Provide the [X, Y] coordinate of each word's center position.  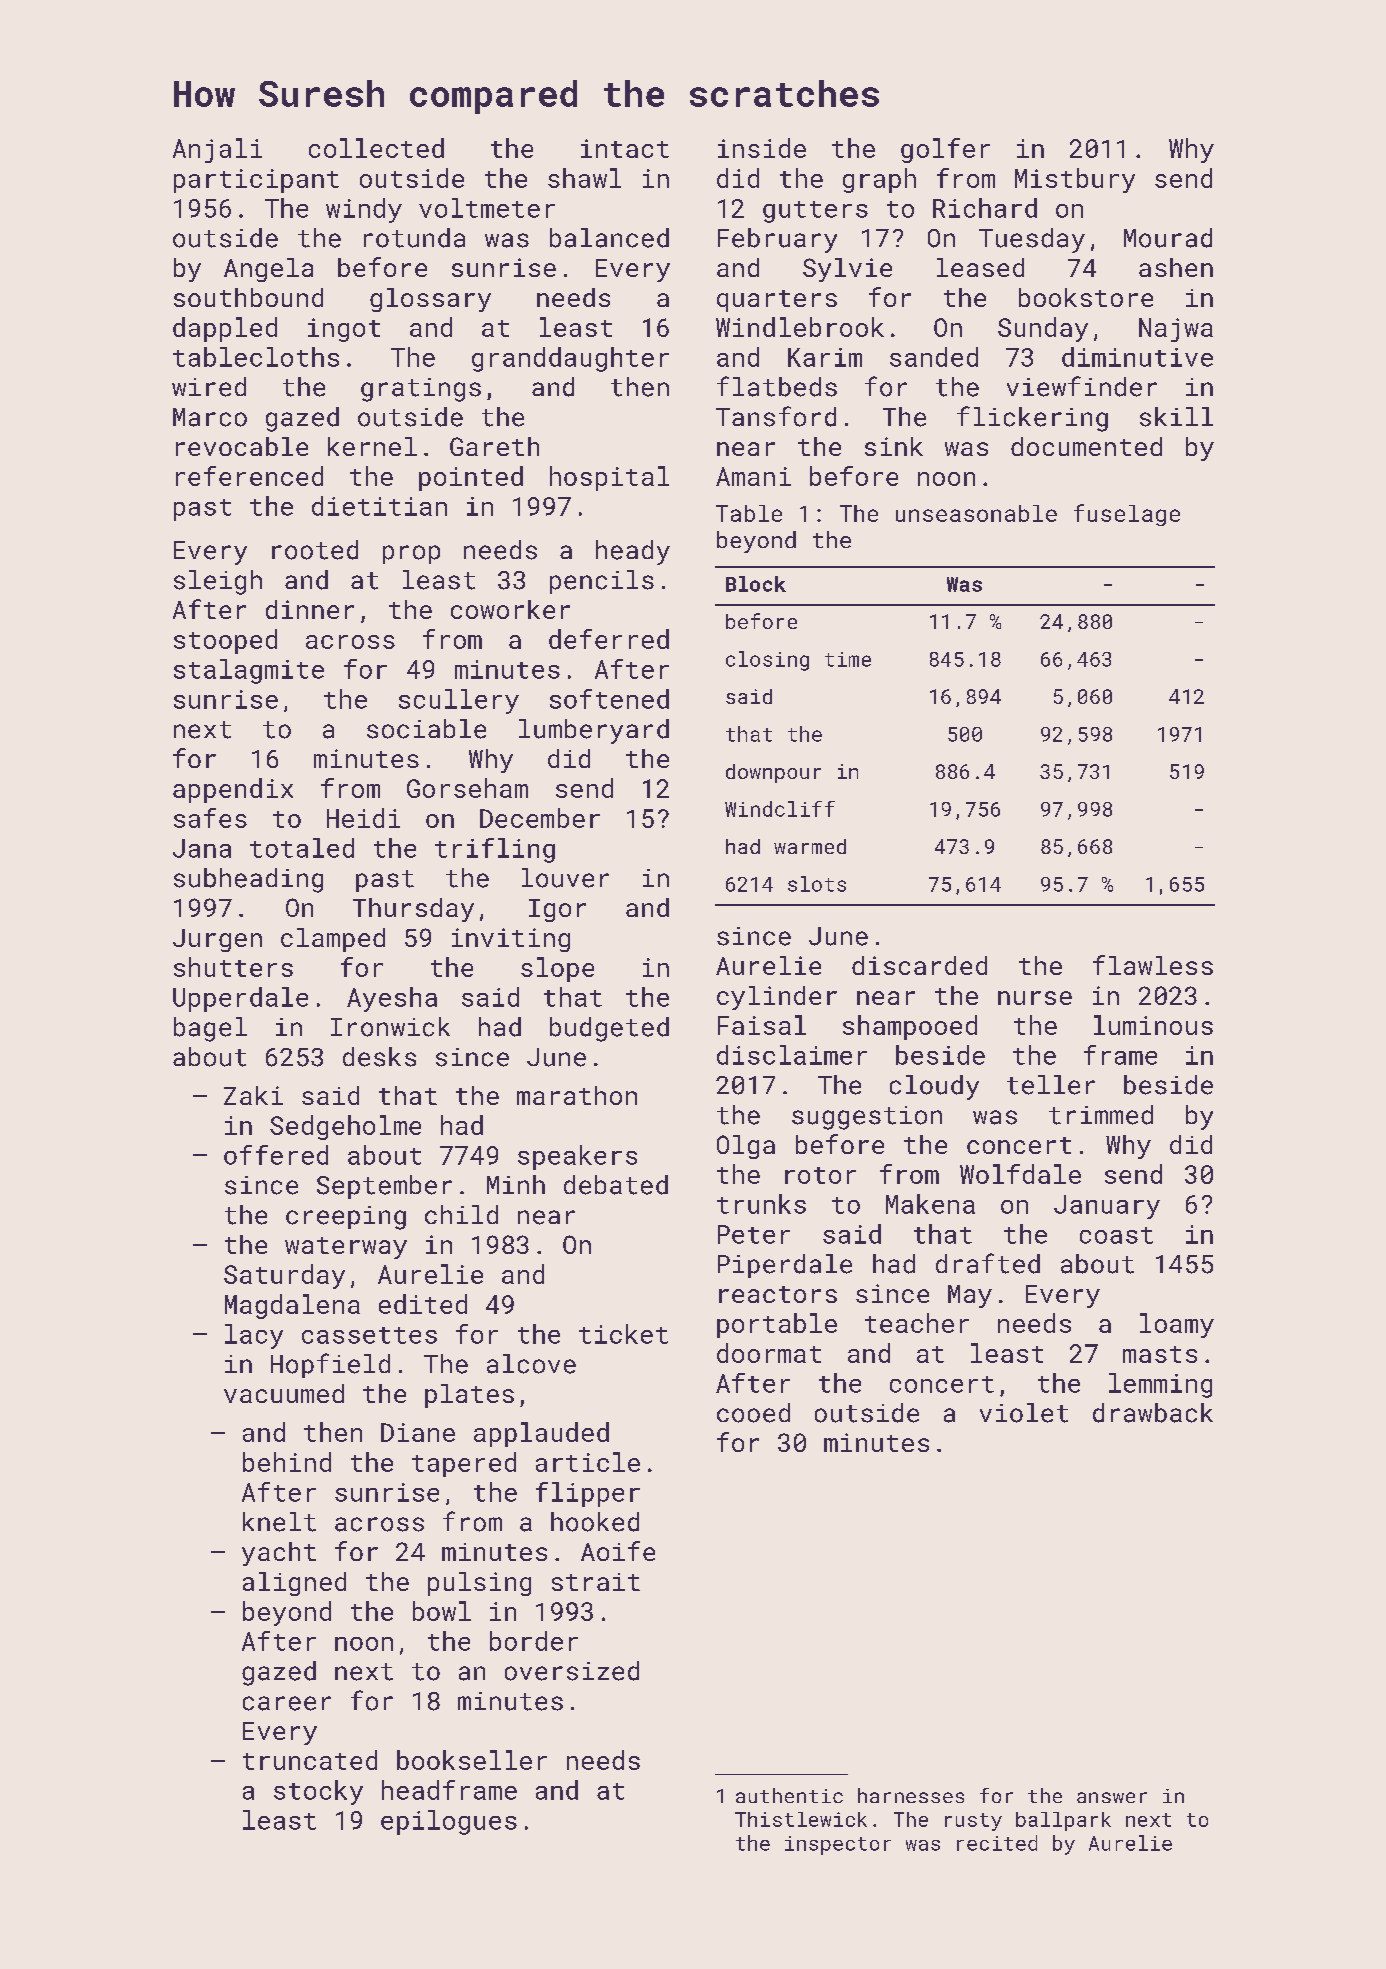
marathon [577, 1095]
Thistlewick [801, 1819]
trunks [761, 1204]
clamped [333, 940]
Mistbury [1075, 180]
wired [209, 387]
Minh [516, 1184]
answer [1112, 1797]
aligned [294, 1584]
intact [625, 148]
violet [1024, 1413]
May [970, 1296]
